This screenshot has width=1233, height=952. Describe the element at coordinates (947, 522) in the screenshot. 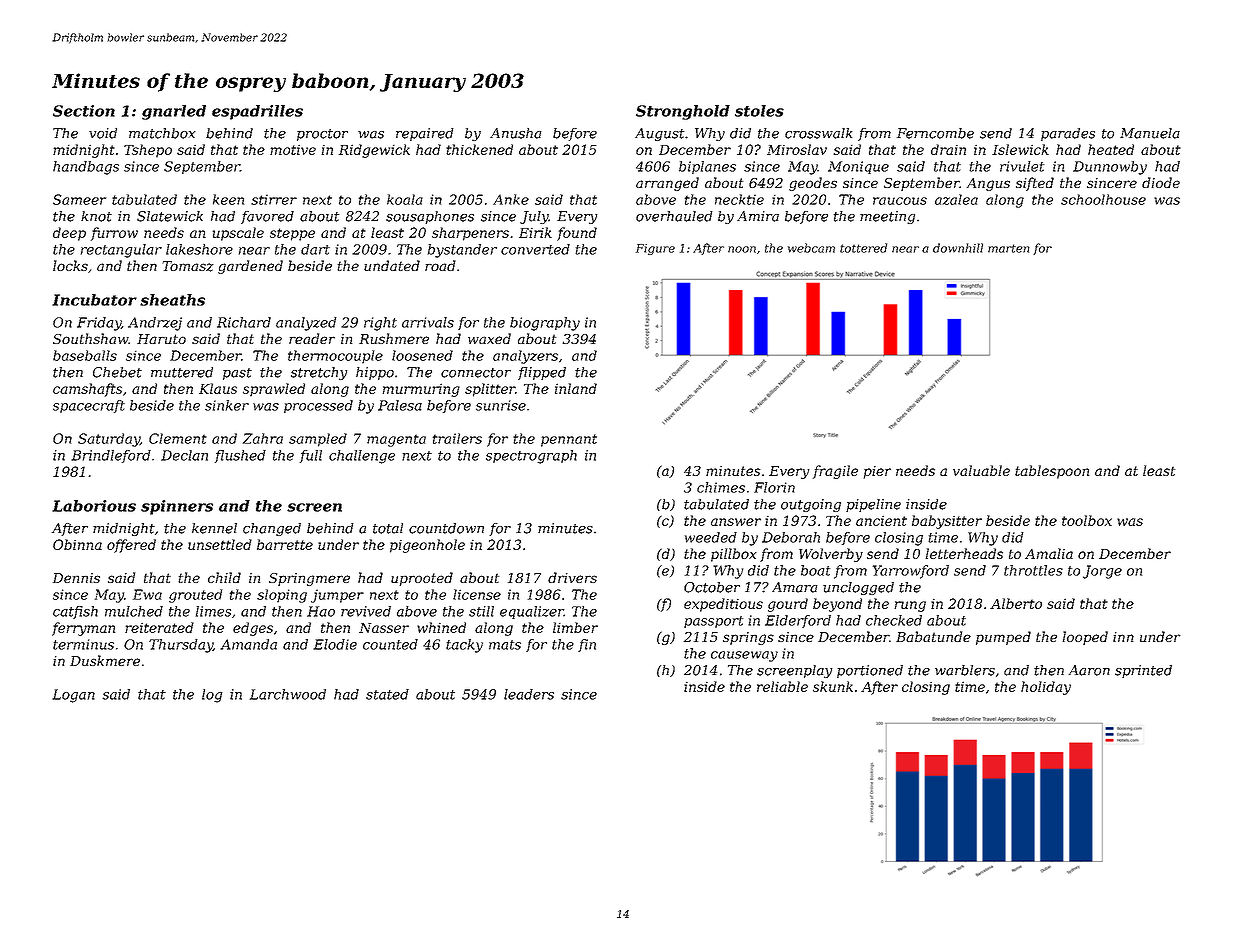

I see `babysitter` at that location.
